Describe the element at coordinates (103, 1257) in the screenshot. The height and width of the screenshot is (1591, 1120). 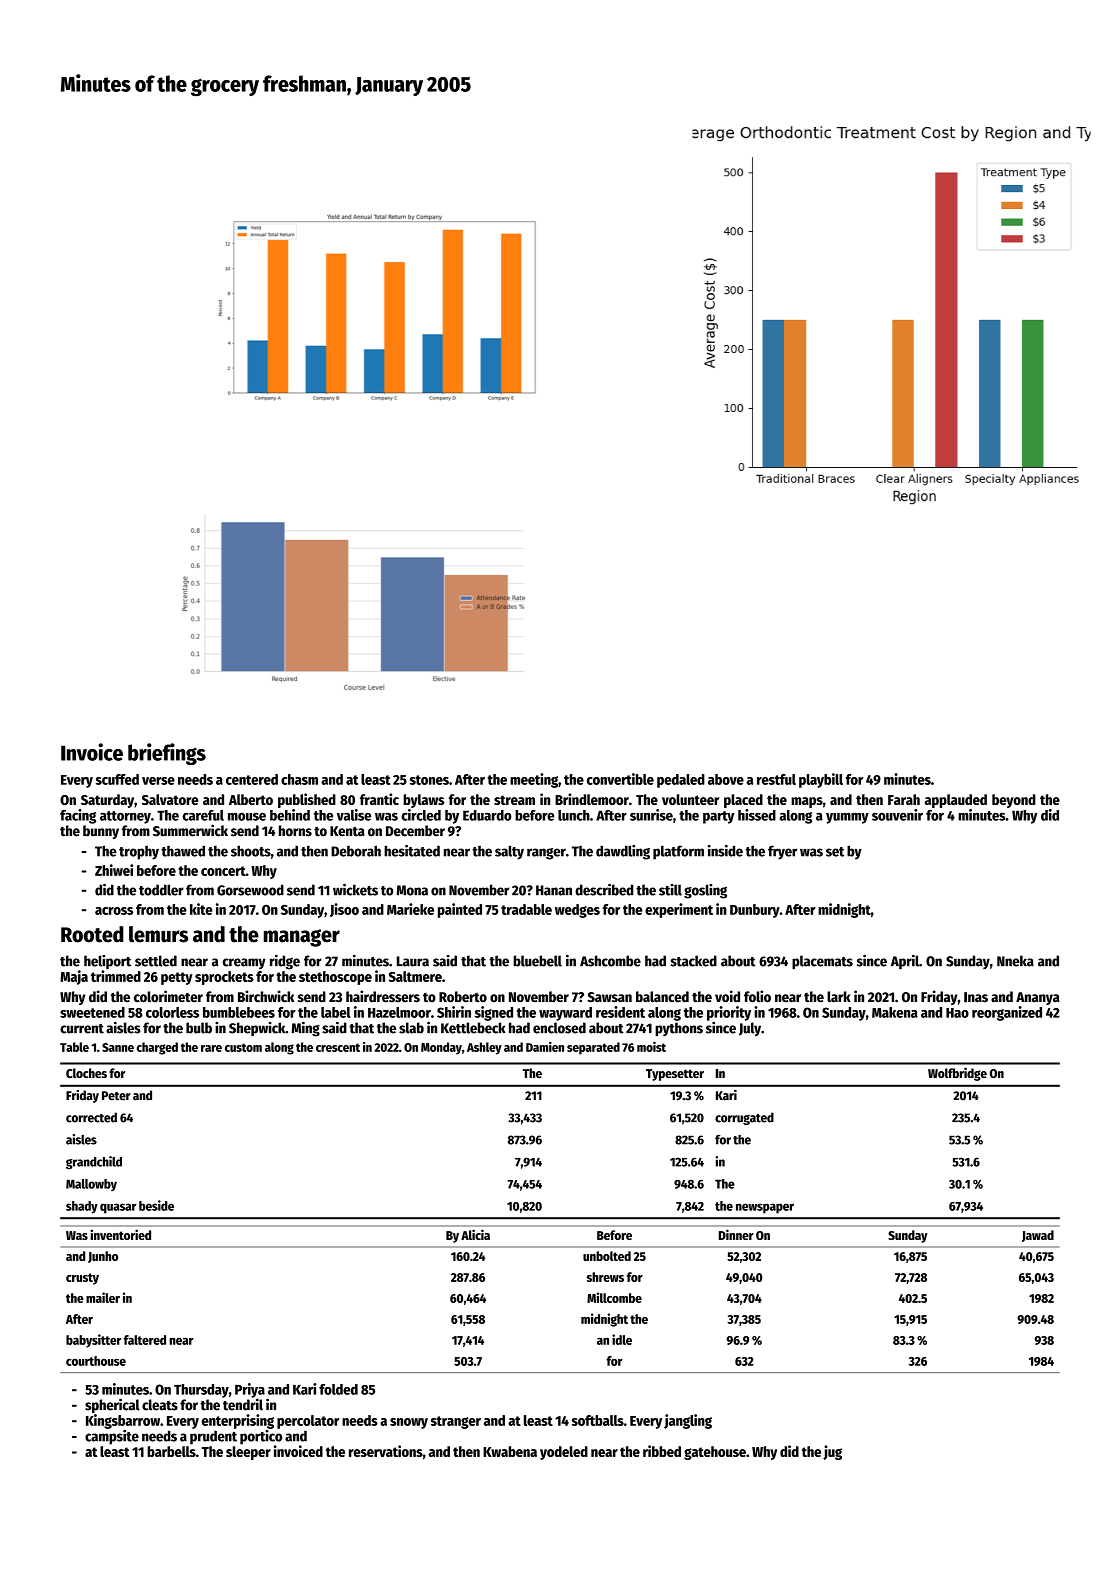
I see `Junho` at that location.
